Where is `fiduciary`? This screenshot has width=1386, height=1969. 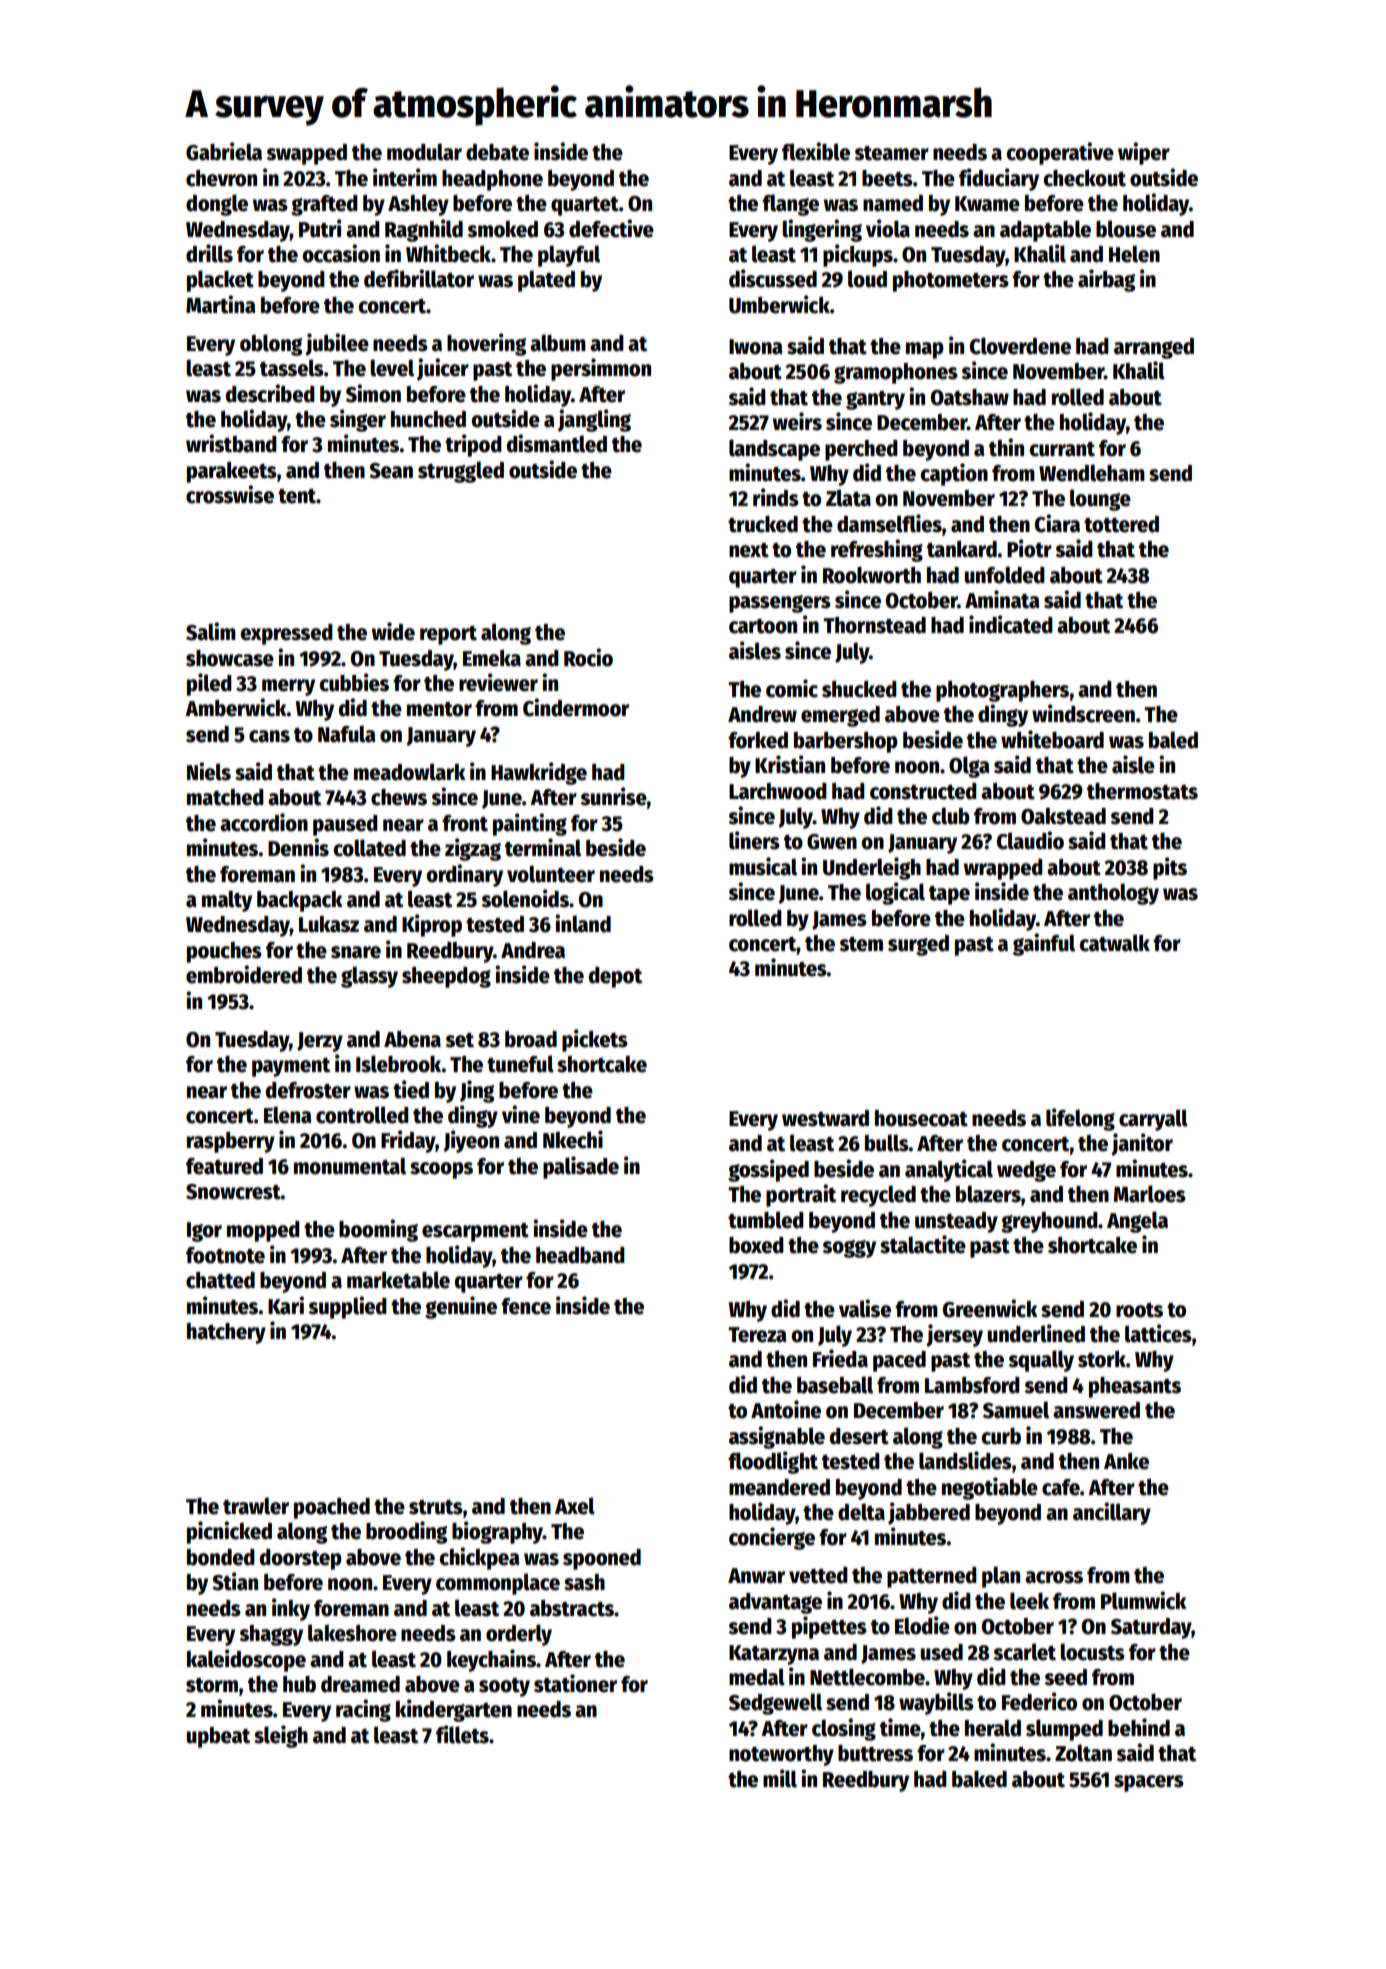 fiduciary is located at coordinates (999, 179).
